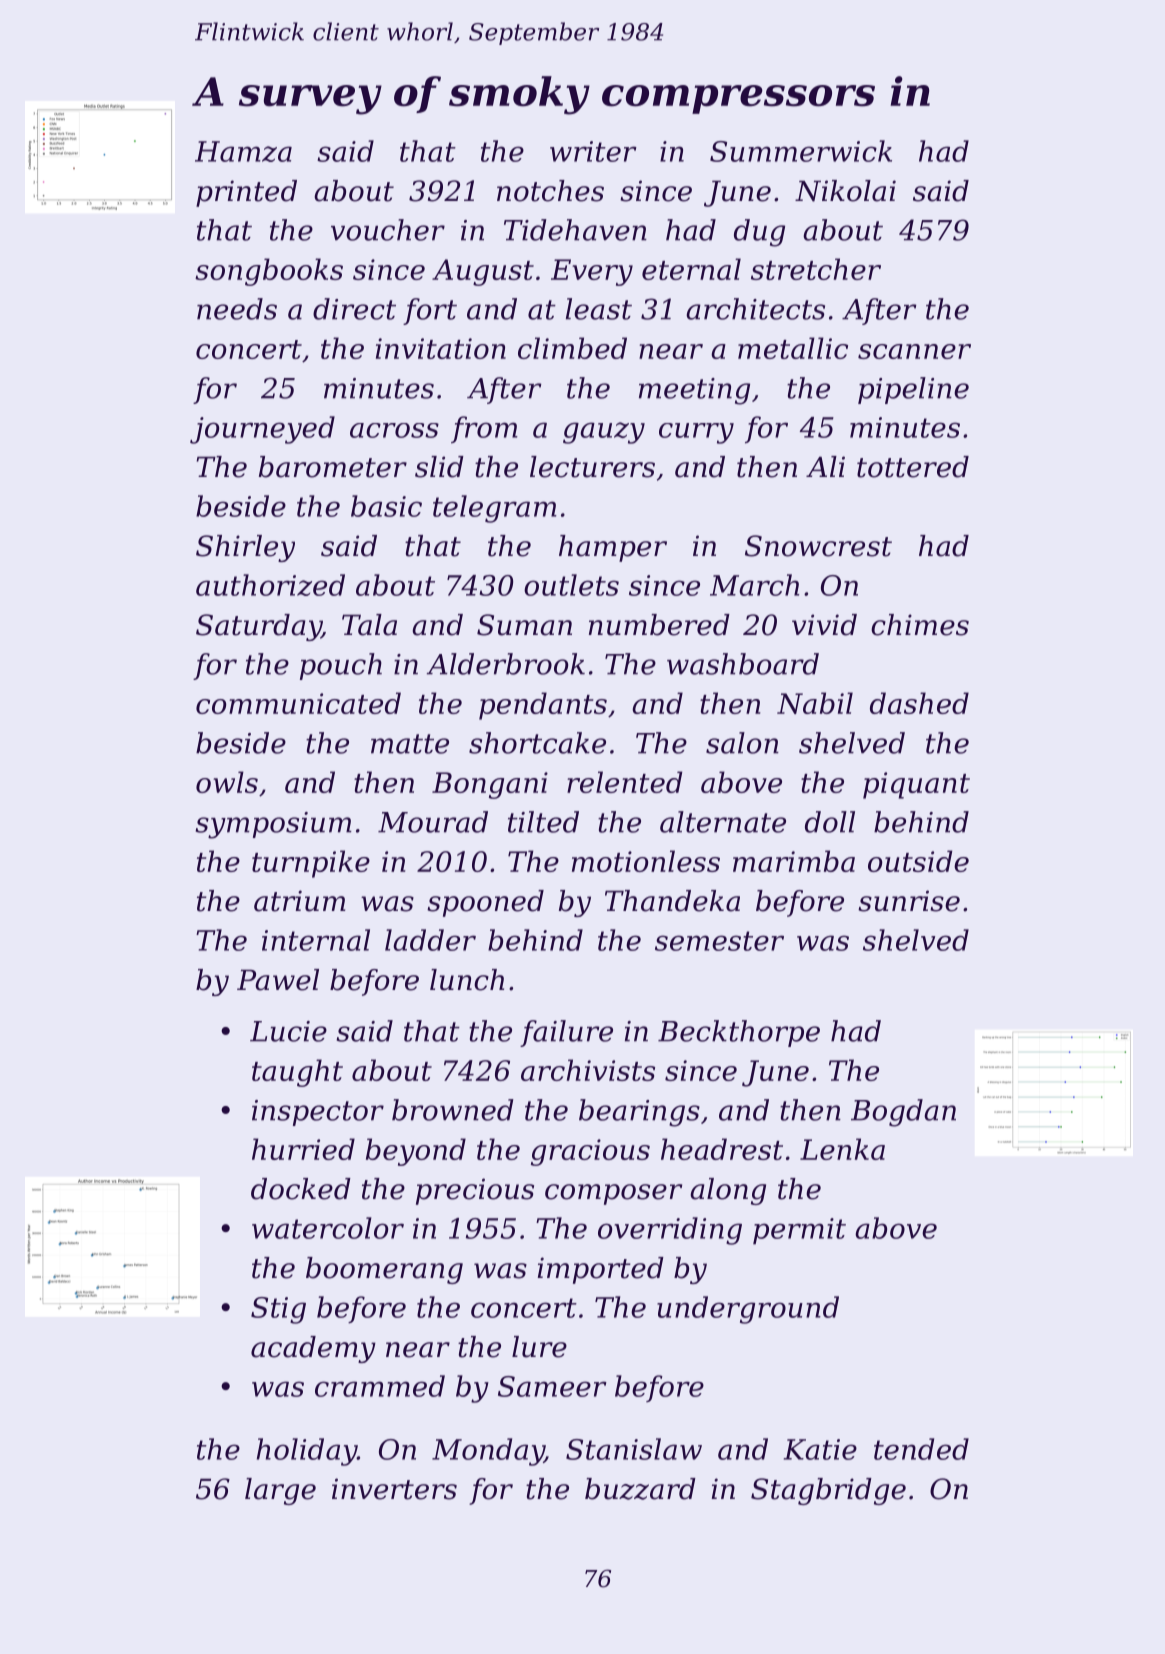 The width and height of the screenshot is (1165, 1654). What do you see at coordinates (801, 151) in the screenshot?
I see `Summerwick` at bounding box center [801, 151].
